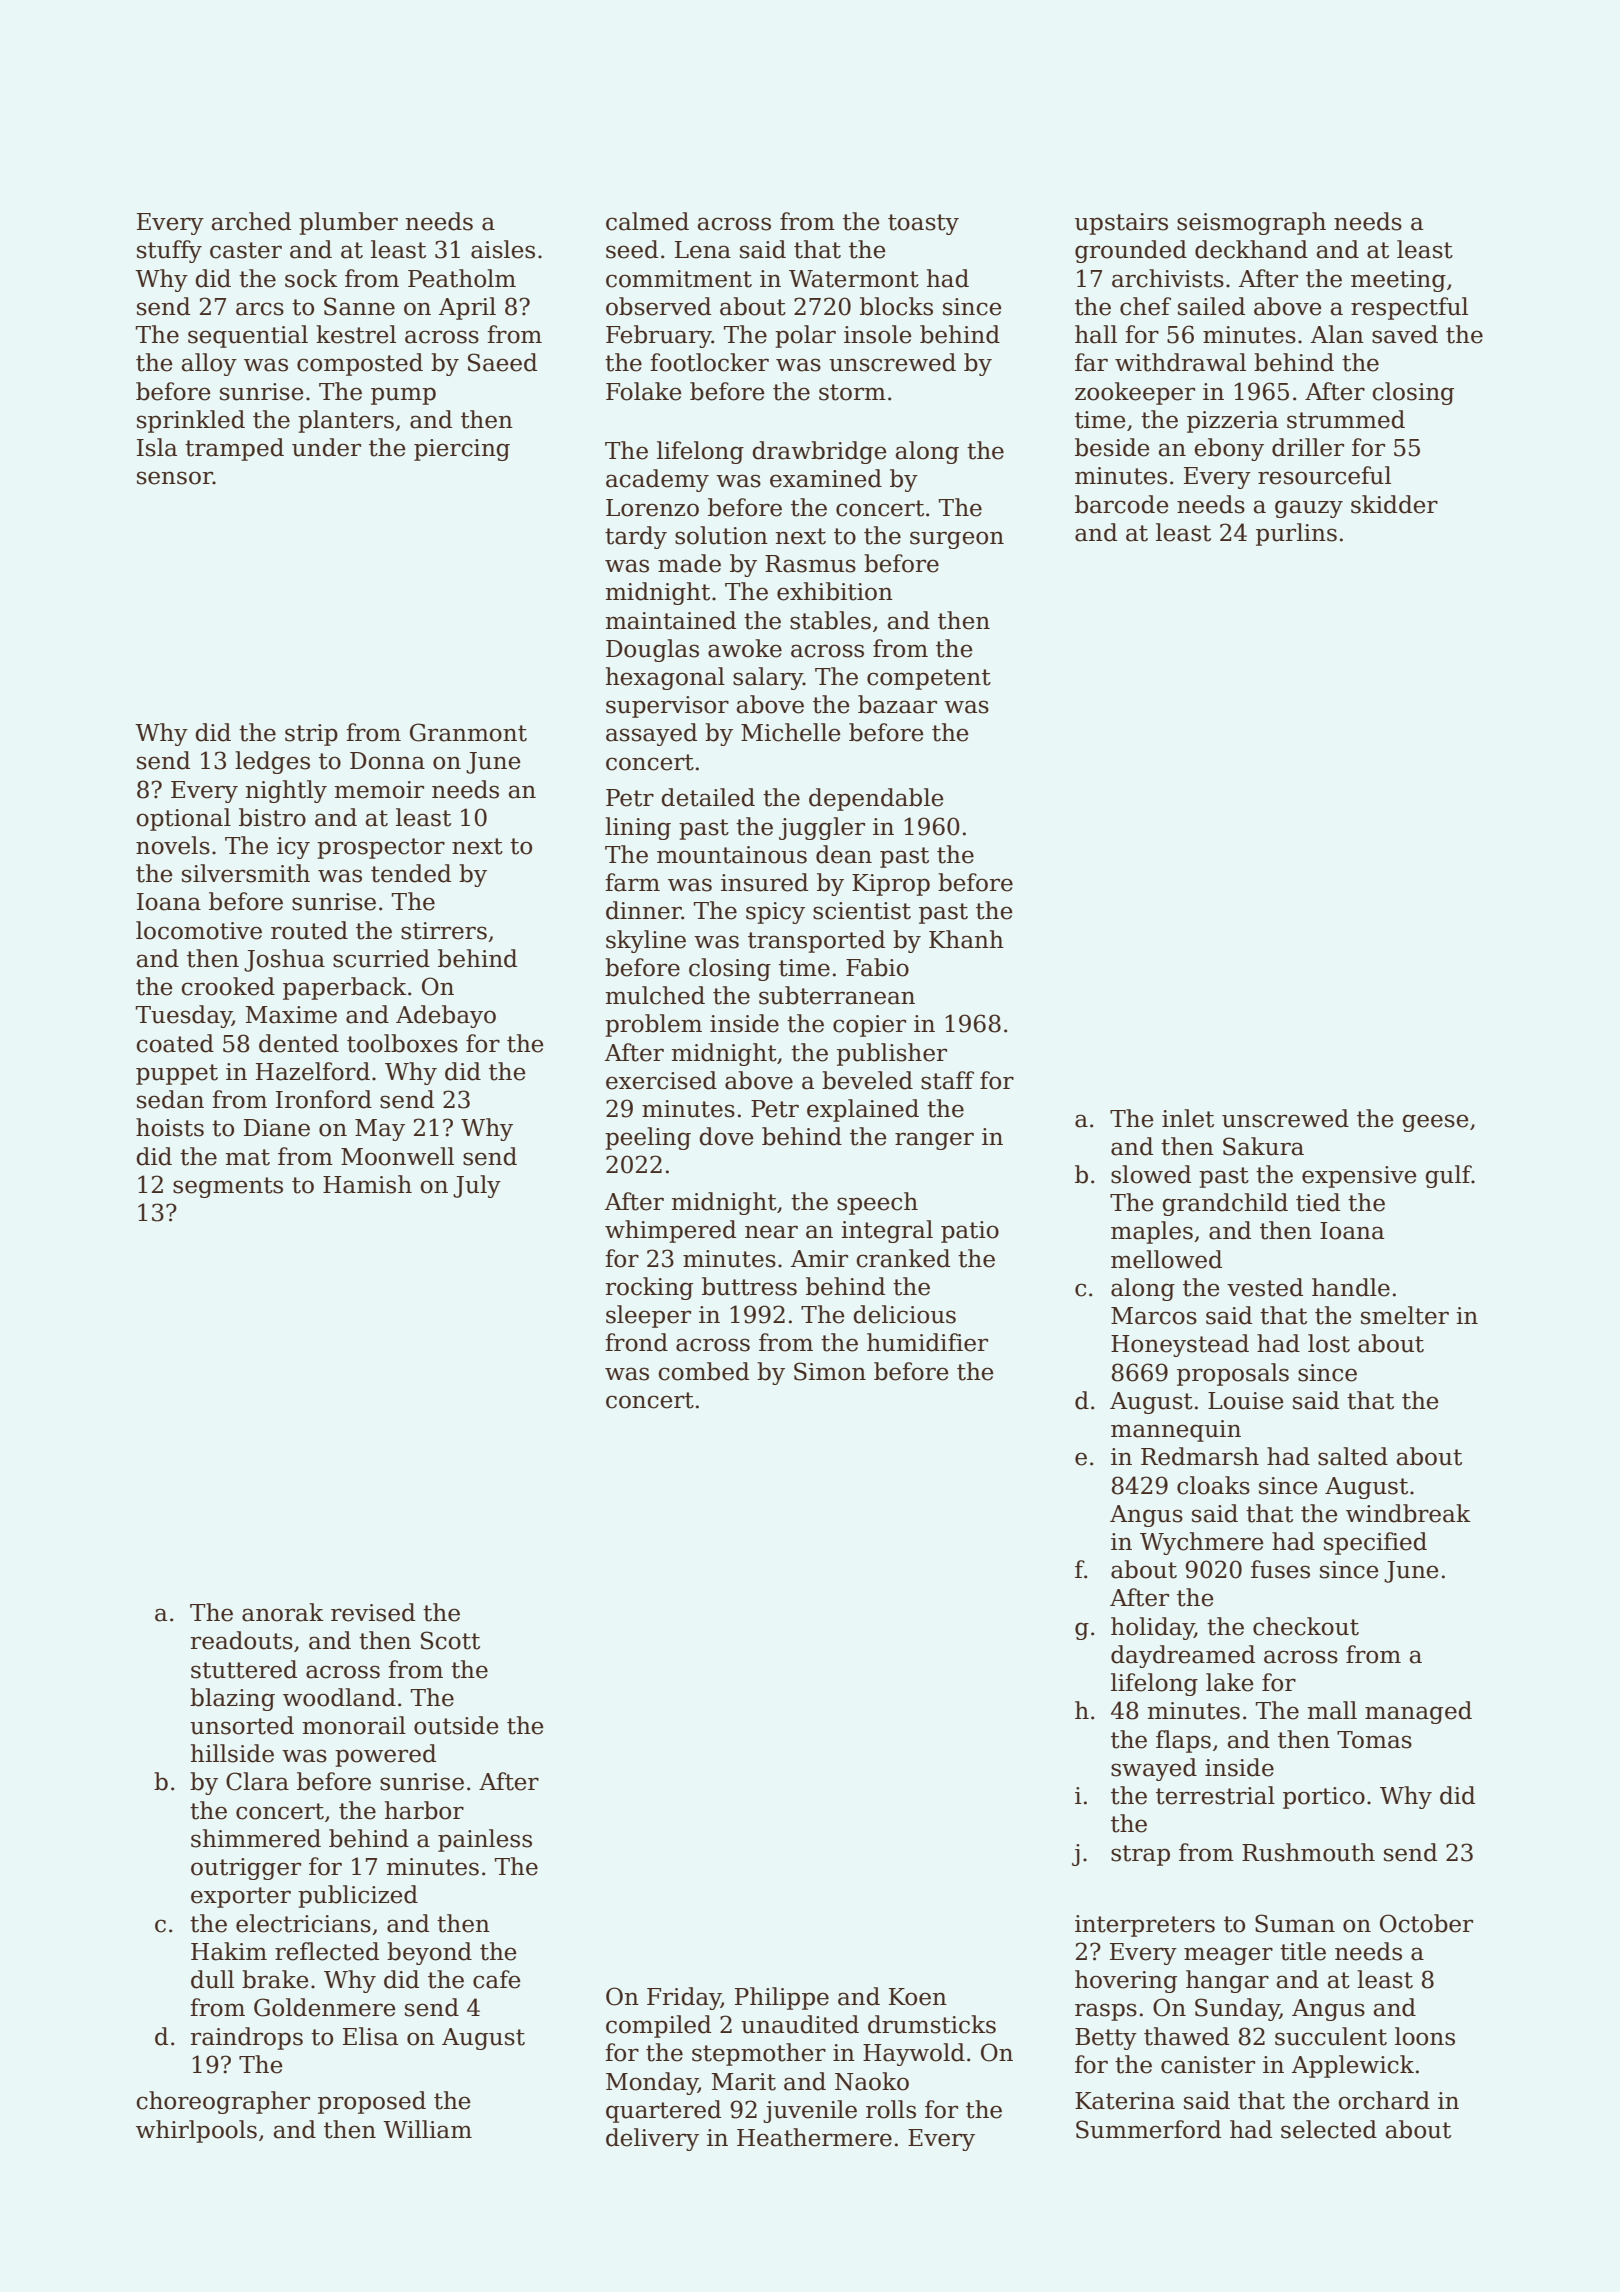 The height and width of the document is (2292, 1620). What do you see at coordinates (726, 1136) in the document?
I see `dove` at bounding box center [726, 1136].
